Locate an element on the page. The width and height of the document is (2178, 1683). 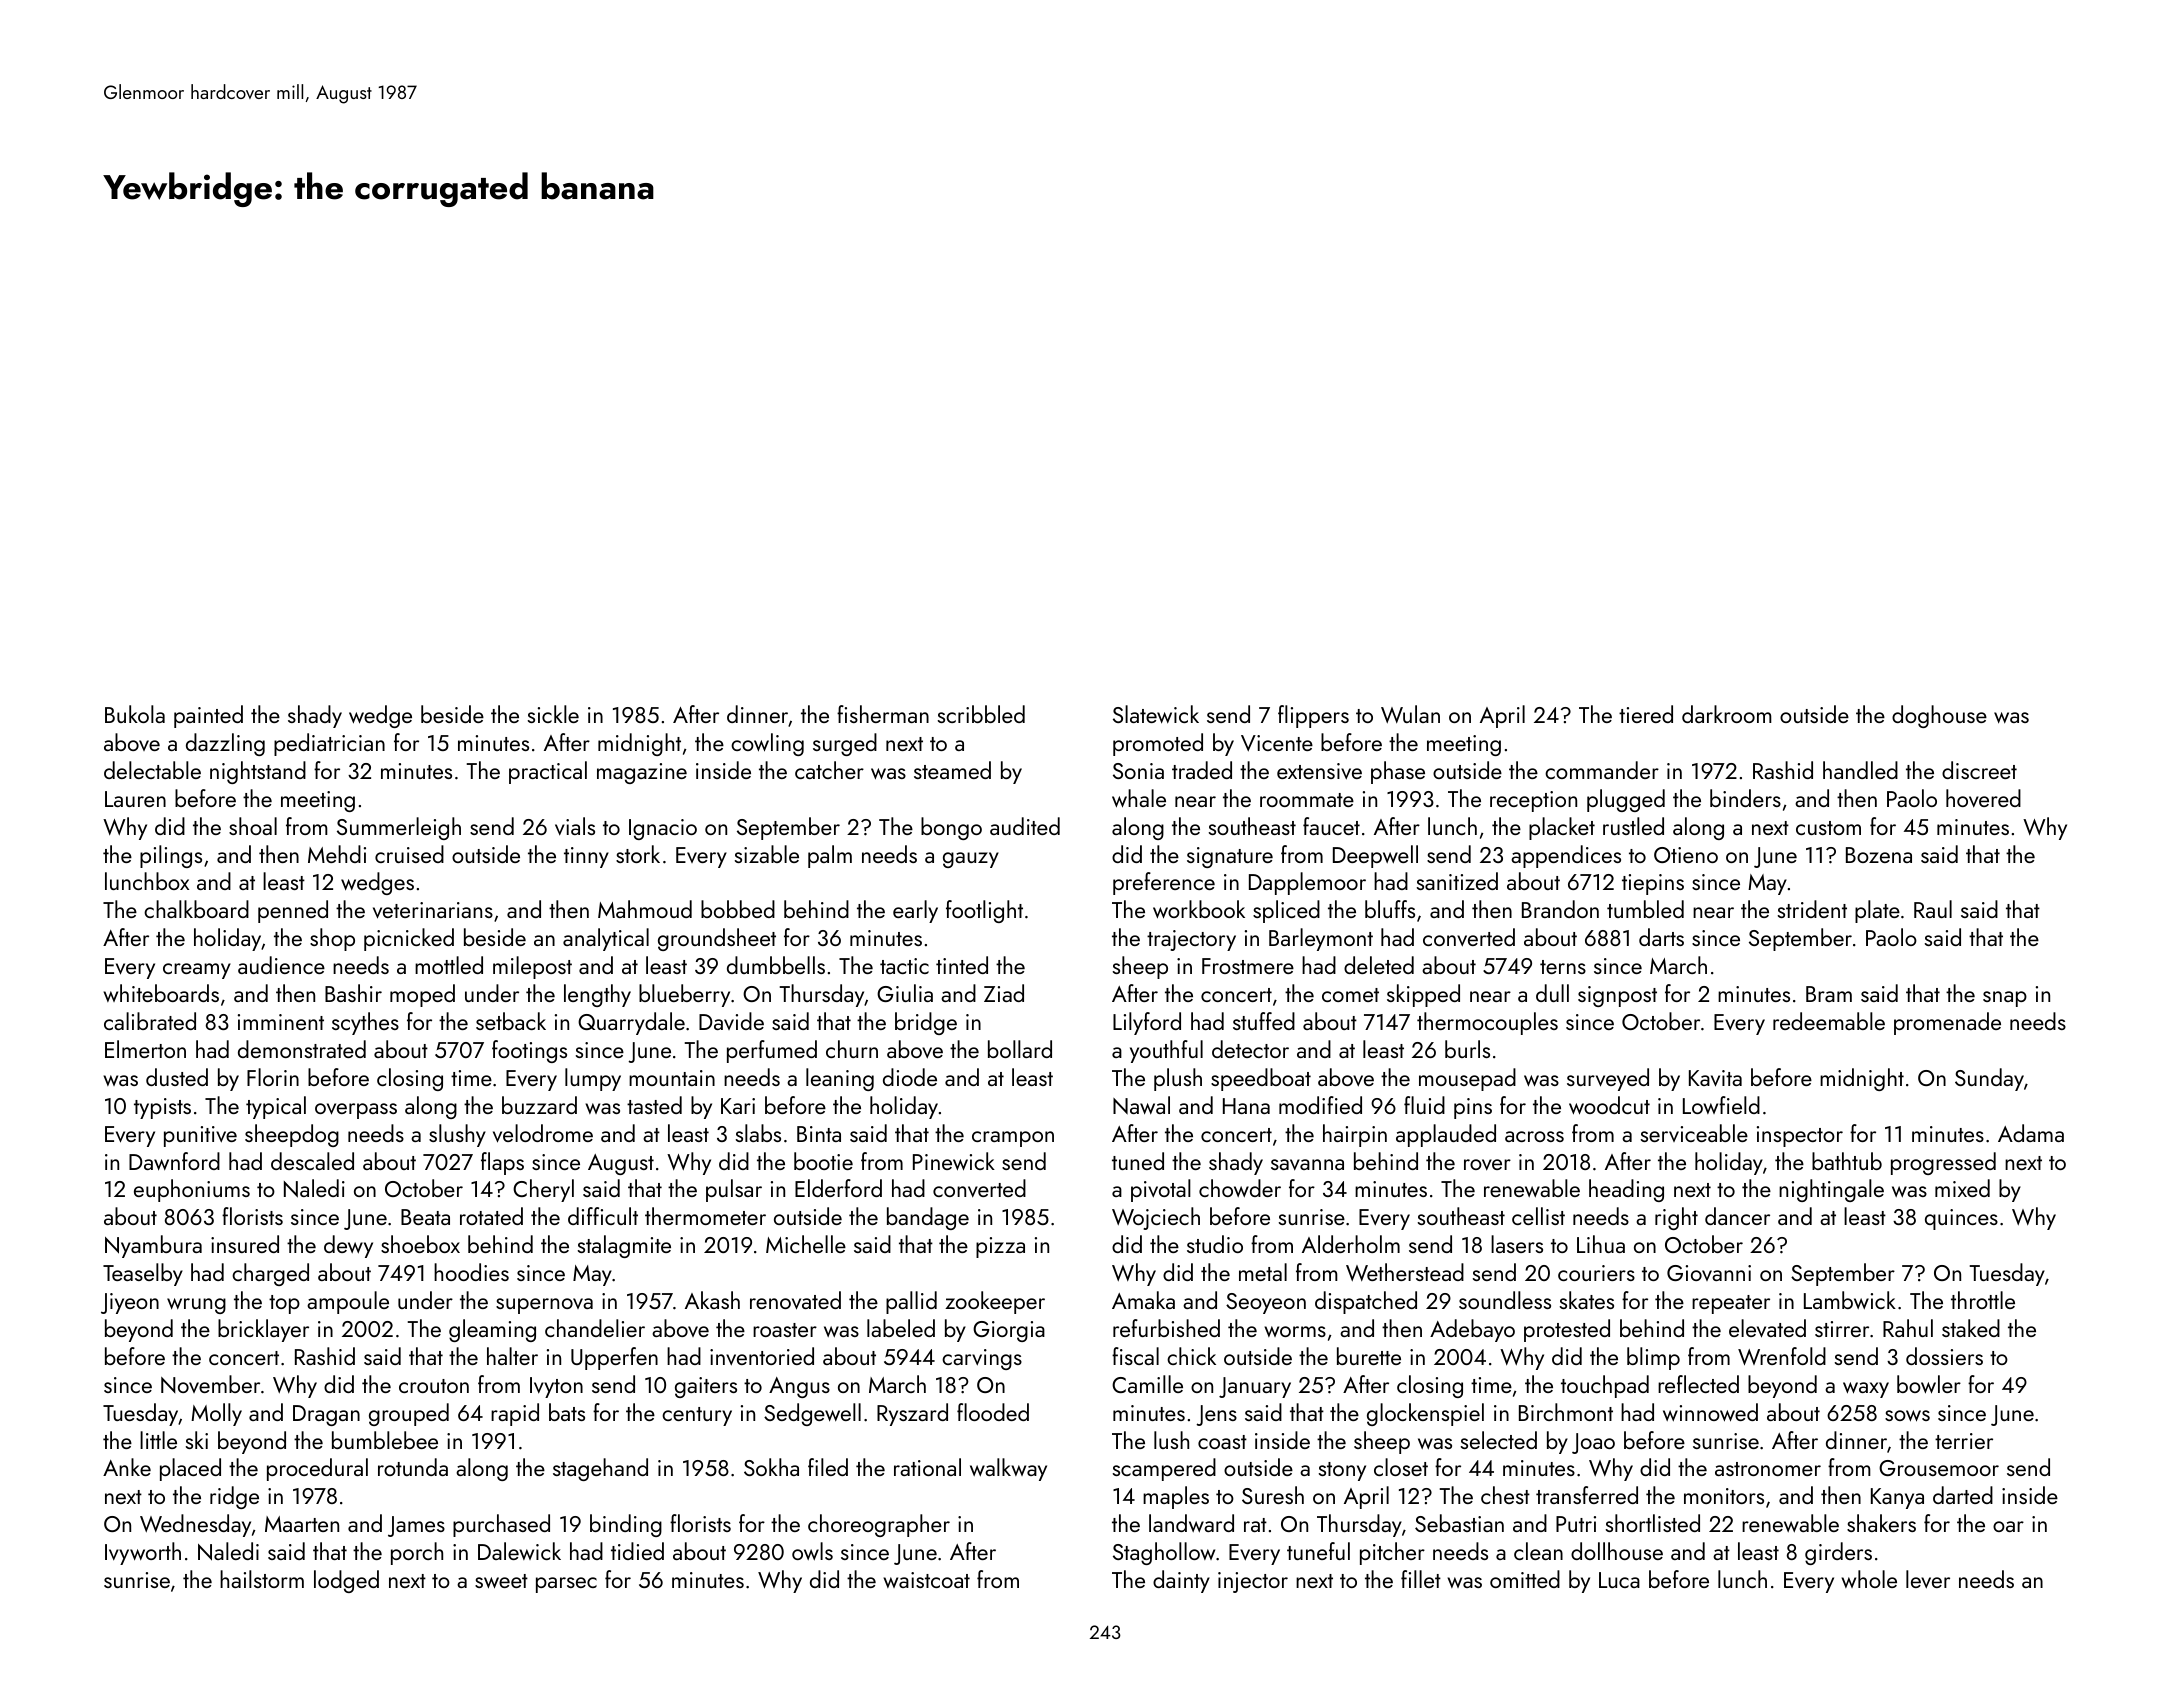
bathtub is located at coordinates (1847, 1161).
